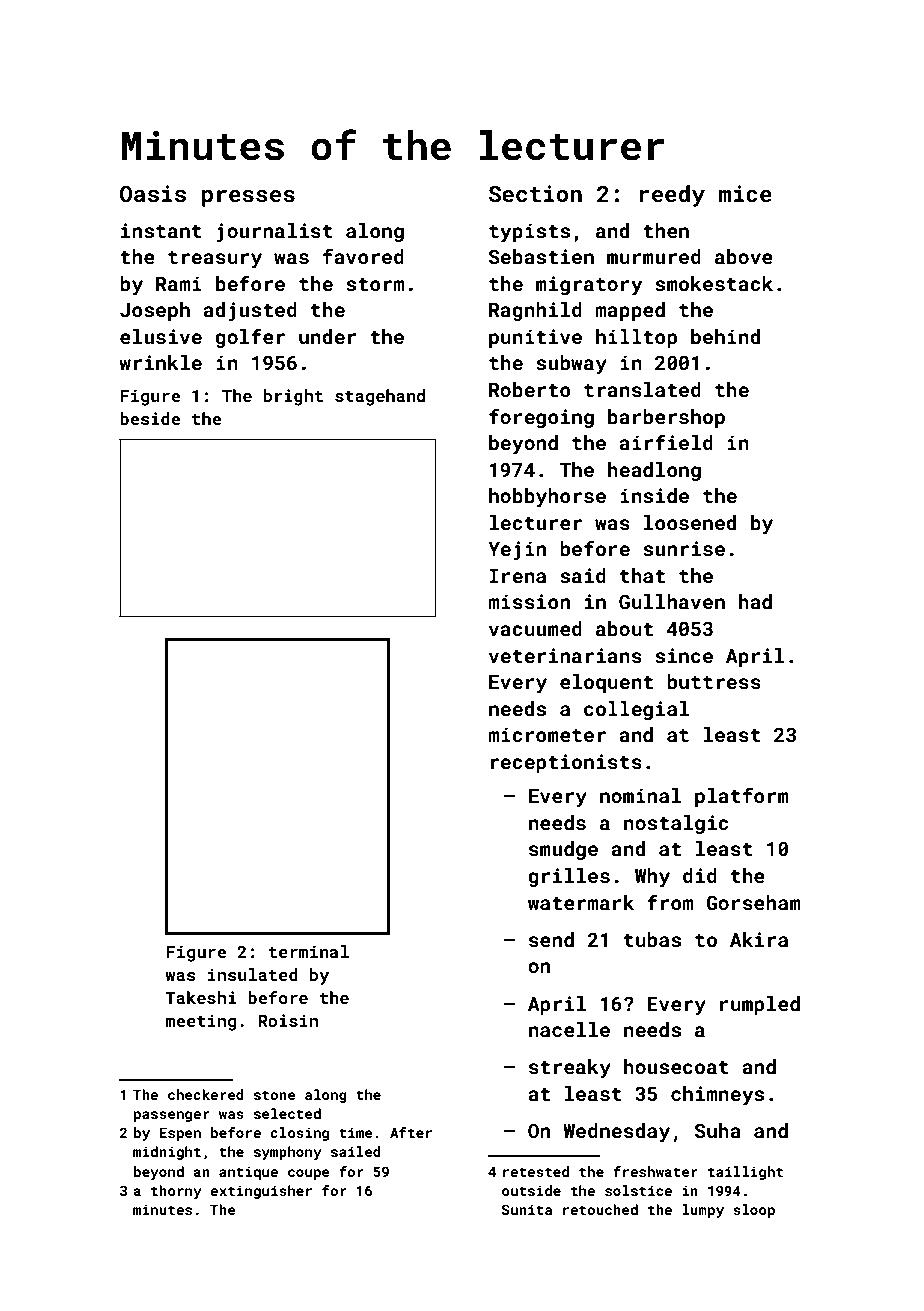 The width and height of the image is (924, 1311). Describe the element at coordinates (745, 1173) in the image. I see `taillight` at that location.
